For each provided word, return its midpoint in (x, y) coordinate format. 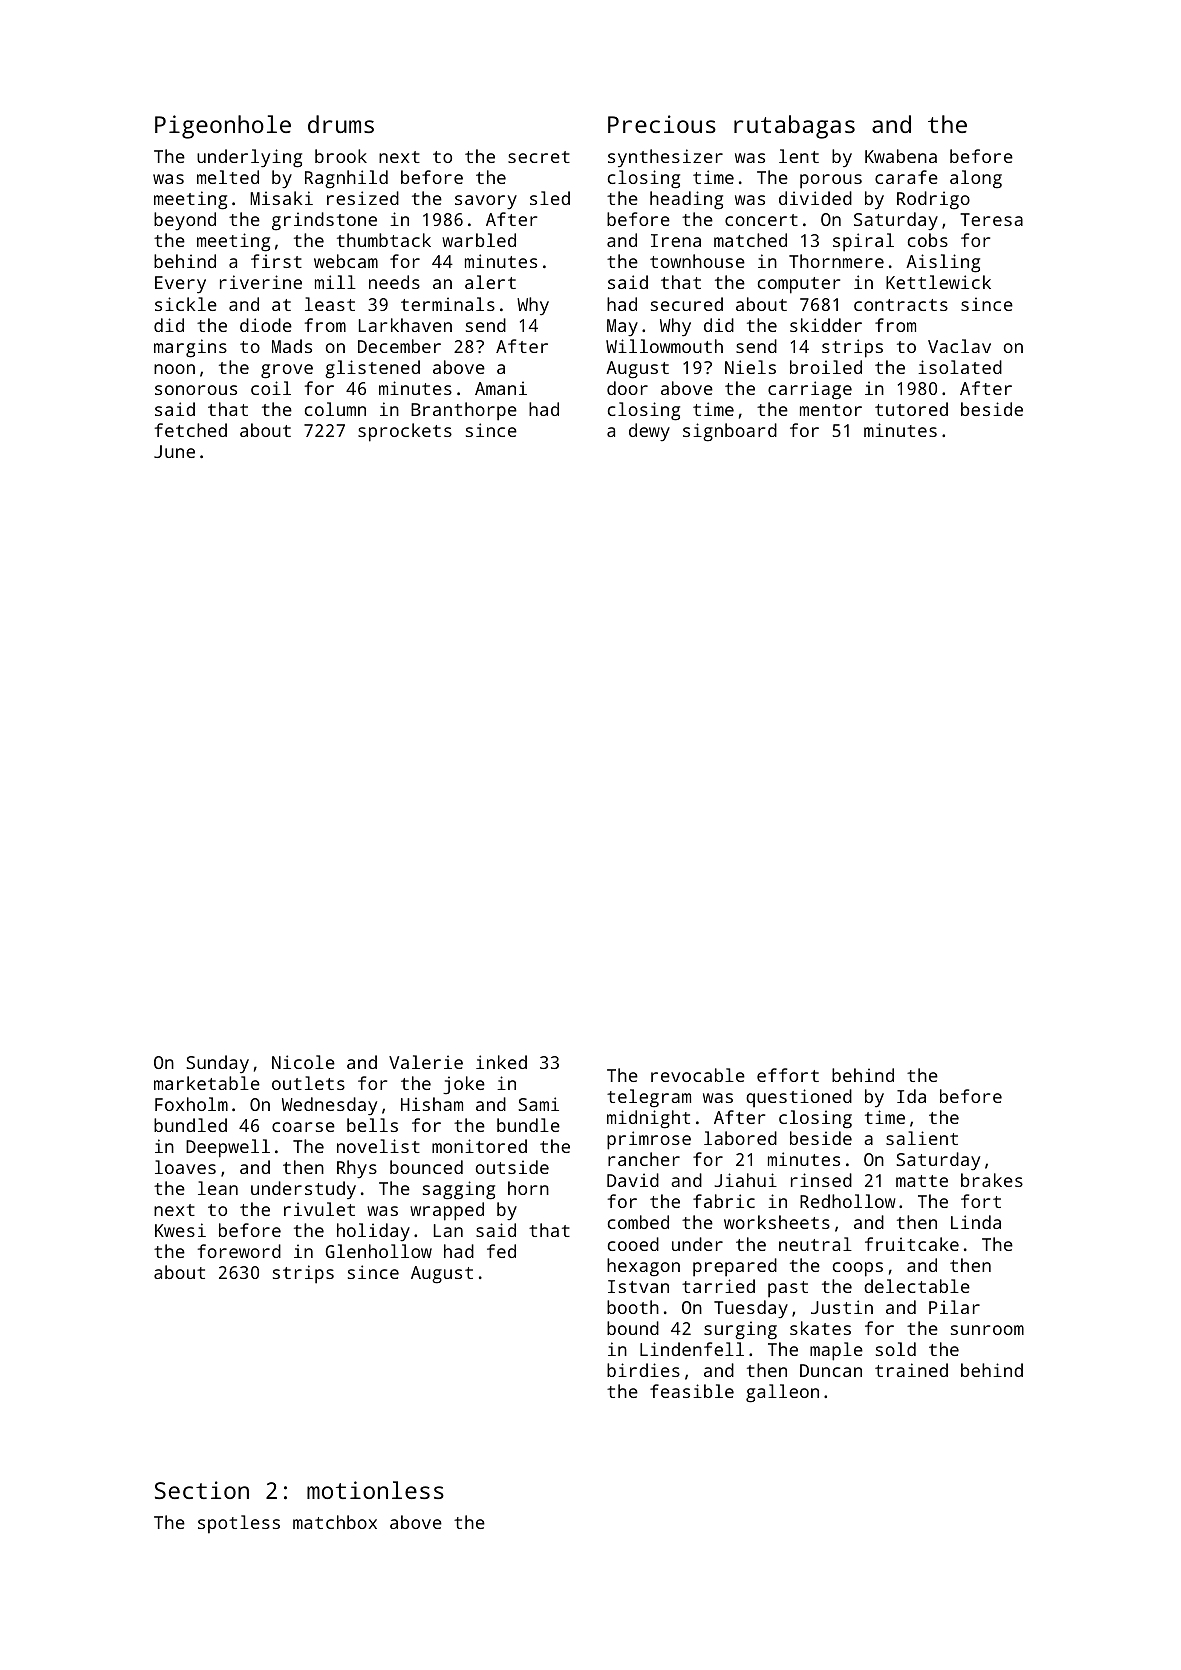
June (174, 451)
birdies (643, 1370)
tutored (911, 409)
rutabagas (794, 127)
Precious (662, 124)
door (627, 388)
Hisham (432, 1104)
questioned (799, 1098)
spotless (239, 1524)
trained (911, 1370)
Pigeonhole (223, 127)
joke (464, 1085)
